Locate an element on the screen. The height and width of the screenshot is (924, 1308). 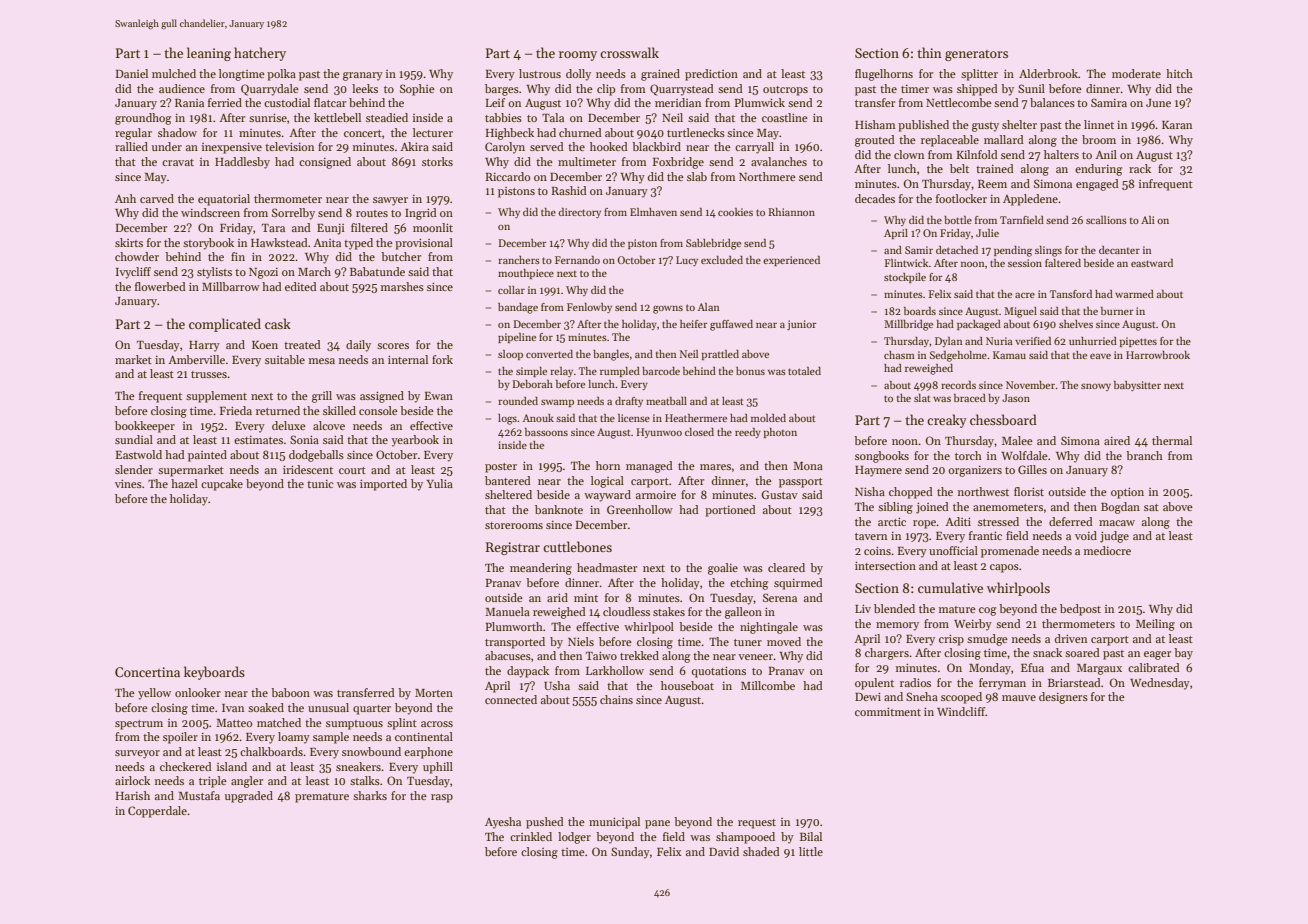
crinkled is located at coordinates (531, 836).
